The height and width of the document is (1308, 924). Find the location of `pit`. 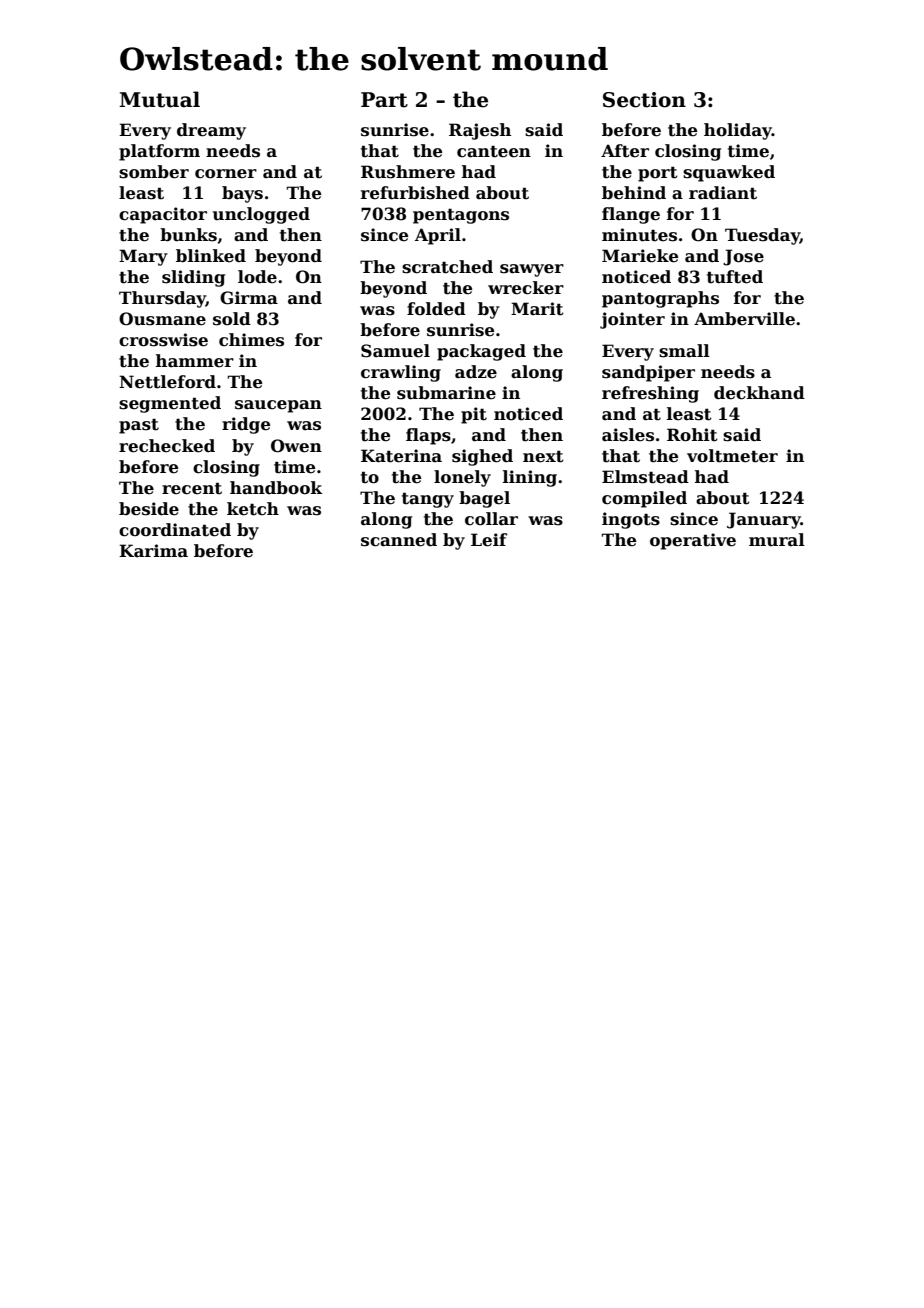

pit is located at coordinates (474, 415).
